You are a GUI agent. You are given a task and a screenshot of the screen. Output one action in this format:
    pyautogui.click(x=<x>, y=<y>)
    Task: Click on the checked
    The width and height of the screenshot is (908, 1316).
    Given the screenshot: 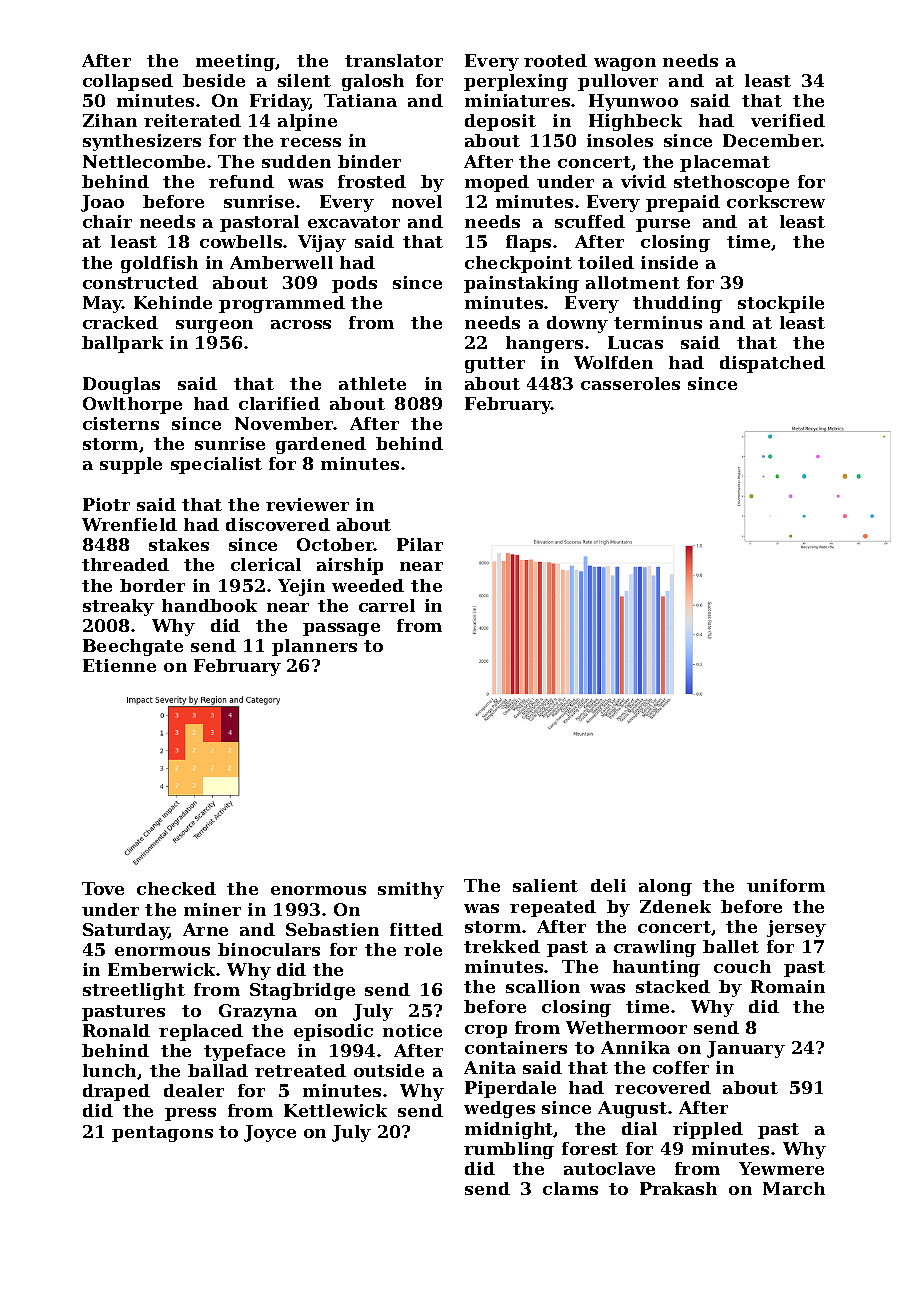 What is the action you would take?
    pyautogui.click(x=176, y=888)
